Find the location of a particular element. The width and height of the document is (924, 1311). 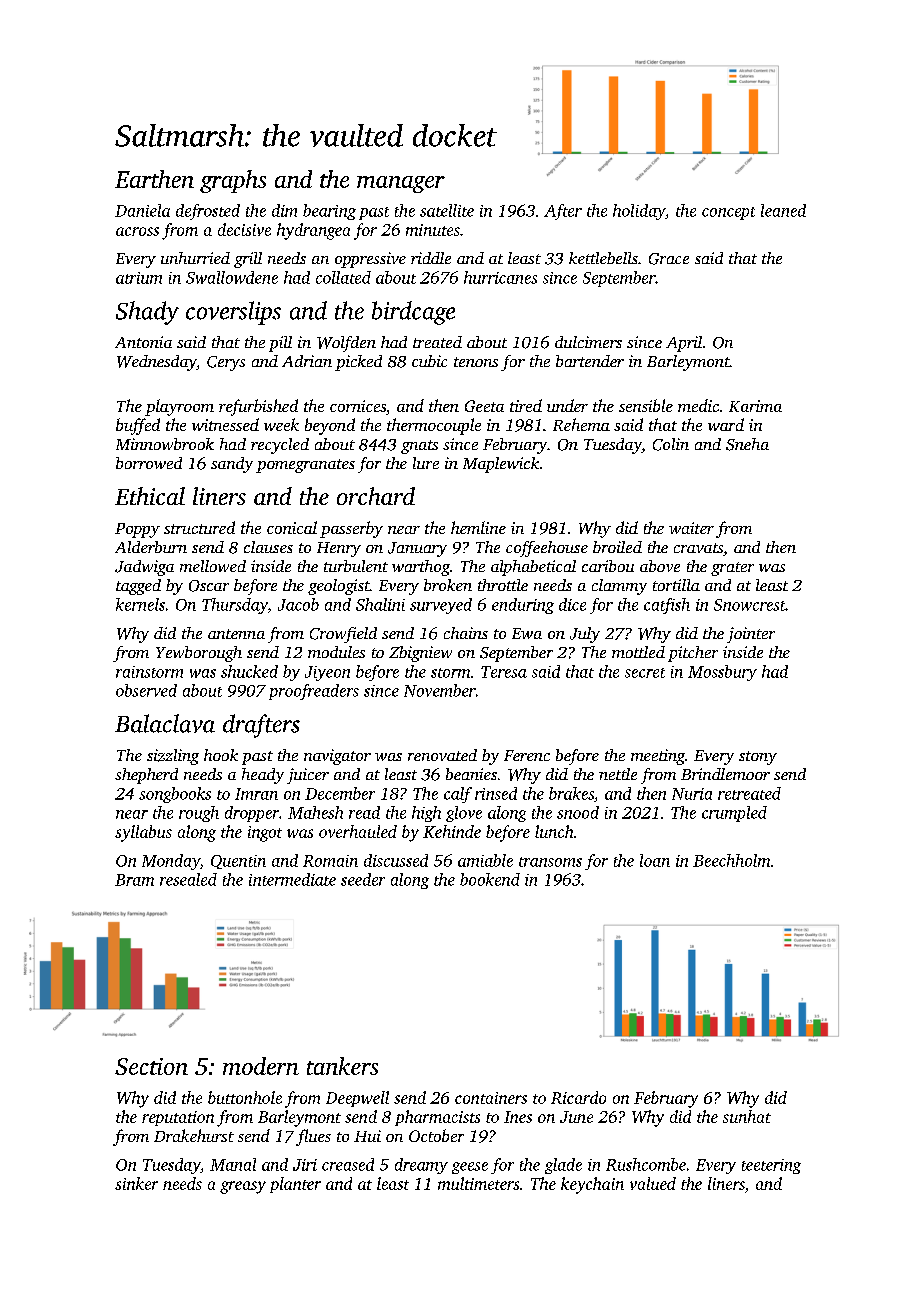

resealed is located at coordinates (188, 879).
